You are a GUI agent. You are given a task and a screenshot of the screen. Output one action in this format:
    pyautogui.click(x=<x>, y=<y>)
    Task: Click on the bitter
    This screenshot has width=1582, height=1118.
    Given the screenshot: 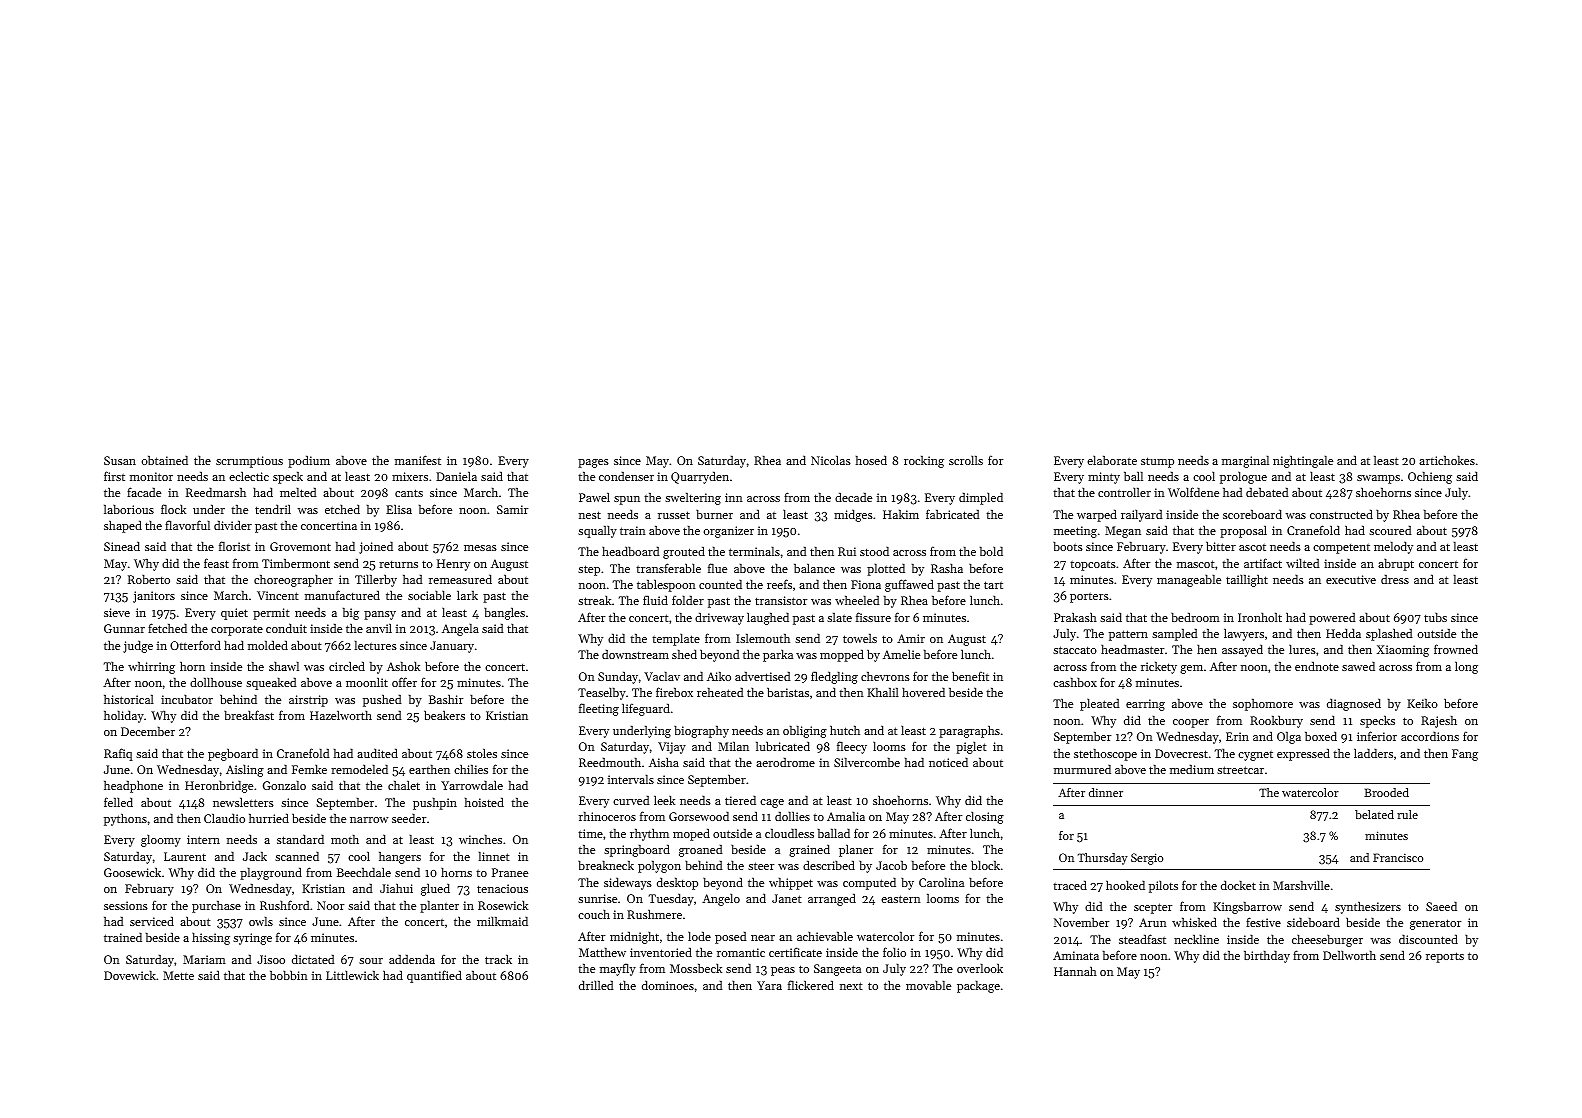 What is the action you would take?
    pyautogui.click(x=1221, y=546)
